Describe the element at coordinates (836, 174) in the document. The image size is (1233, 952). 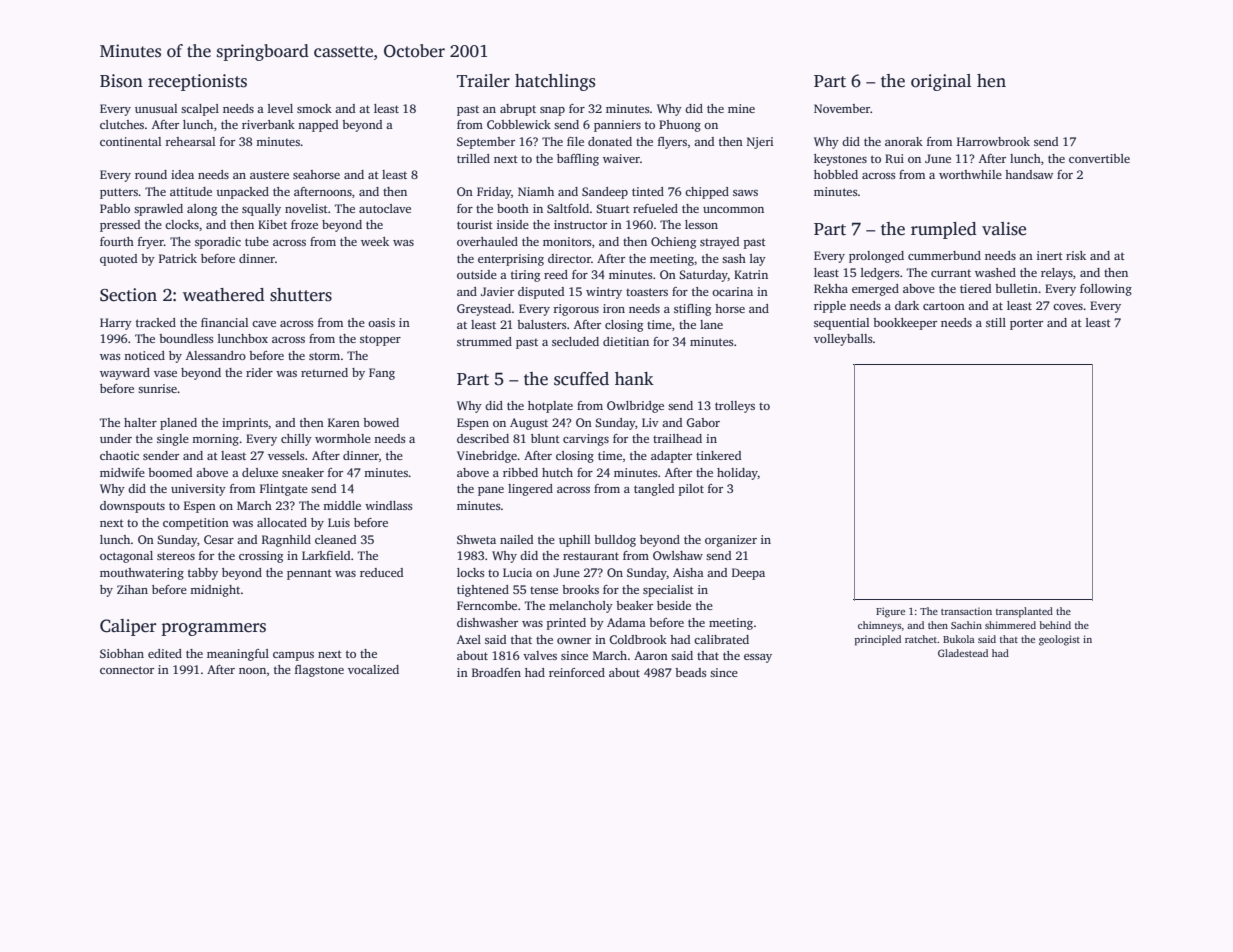
I see `hobbled` at that location.
